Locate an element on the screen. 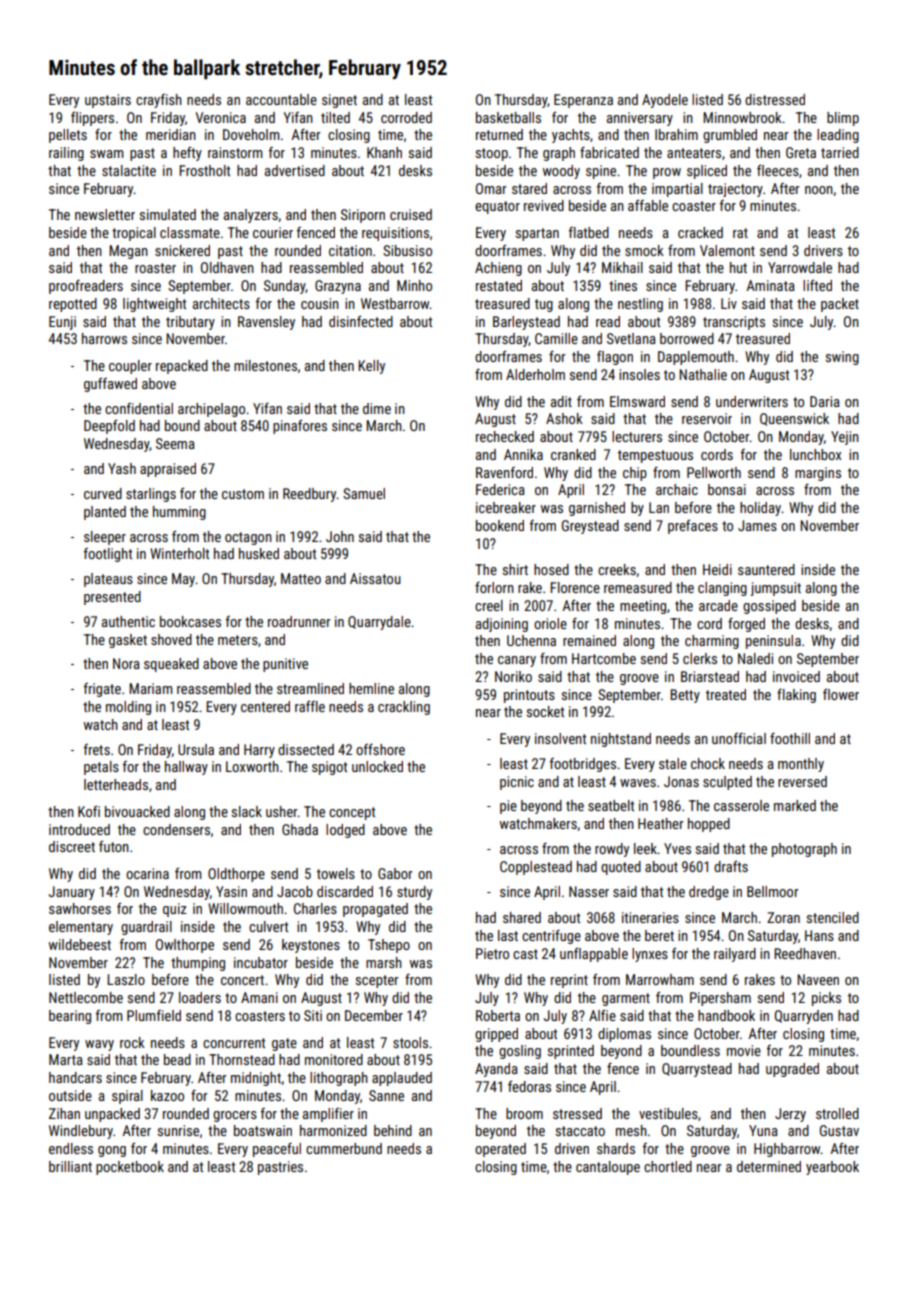 Image resolution: width=908 pixels, height=1316 pixels. Oldhaven is located at coordinates (227, 267).
